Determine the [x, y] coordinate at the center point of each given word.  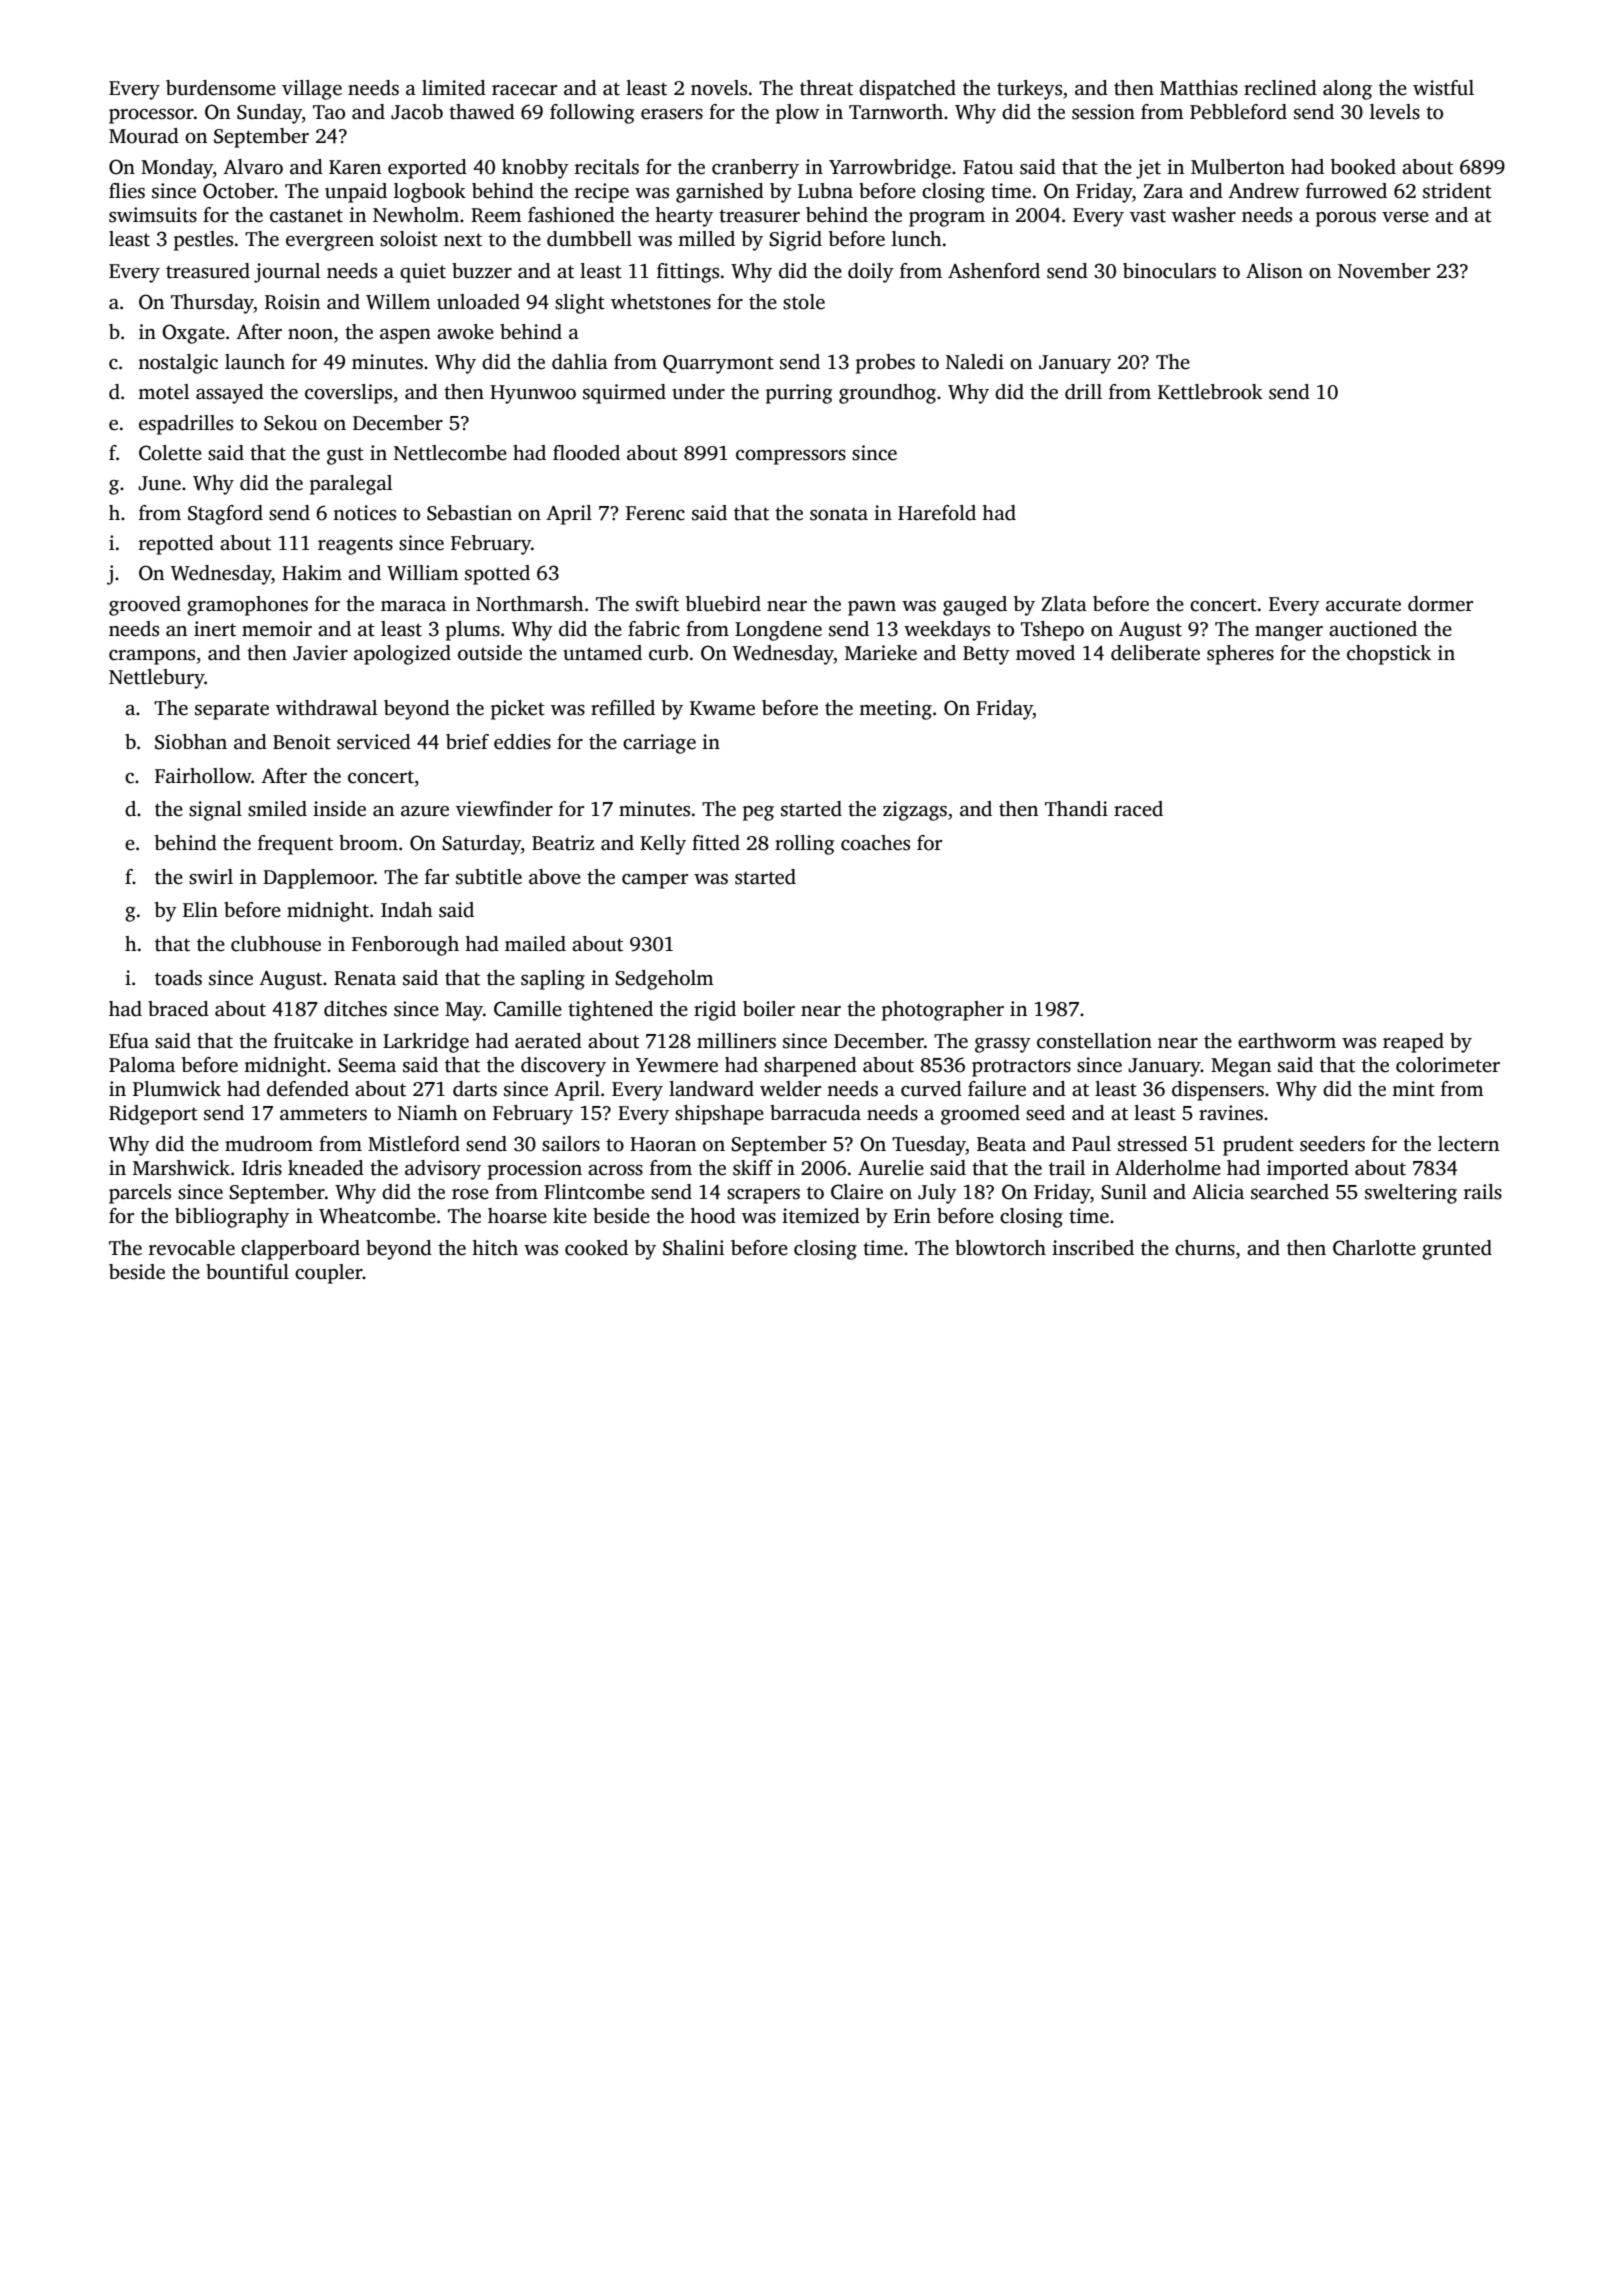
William [423, 573]
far [437, 877]
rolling [804, 845]
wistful [1443, 88]
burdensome [221, 88]
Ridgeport [153, 1115]
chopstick [1389, 655]
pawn [872, 608]
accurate [1363, 605]
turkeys [1029, 90]
